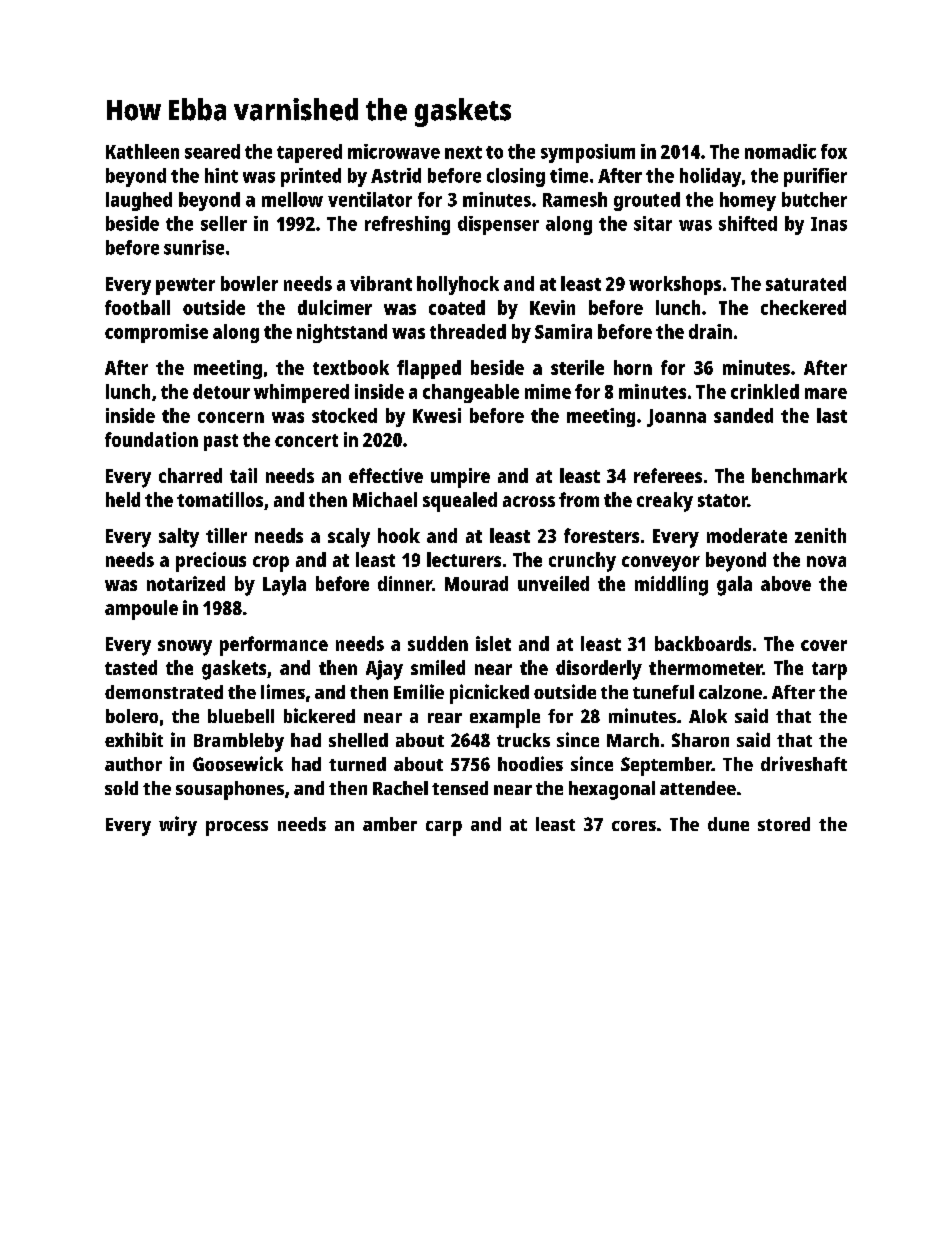  I want to click on cores, so click(634, 826).
